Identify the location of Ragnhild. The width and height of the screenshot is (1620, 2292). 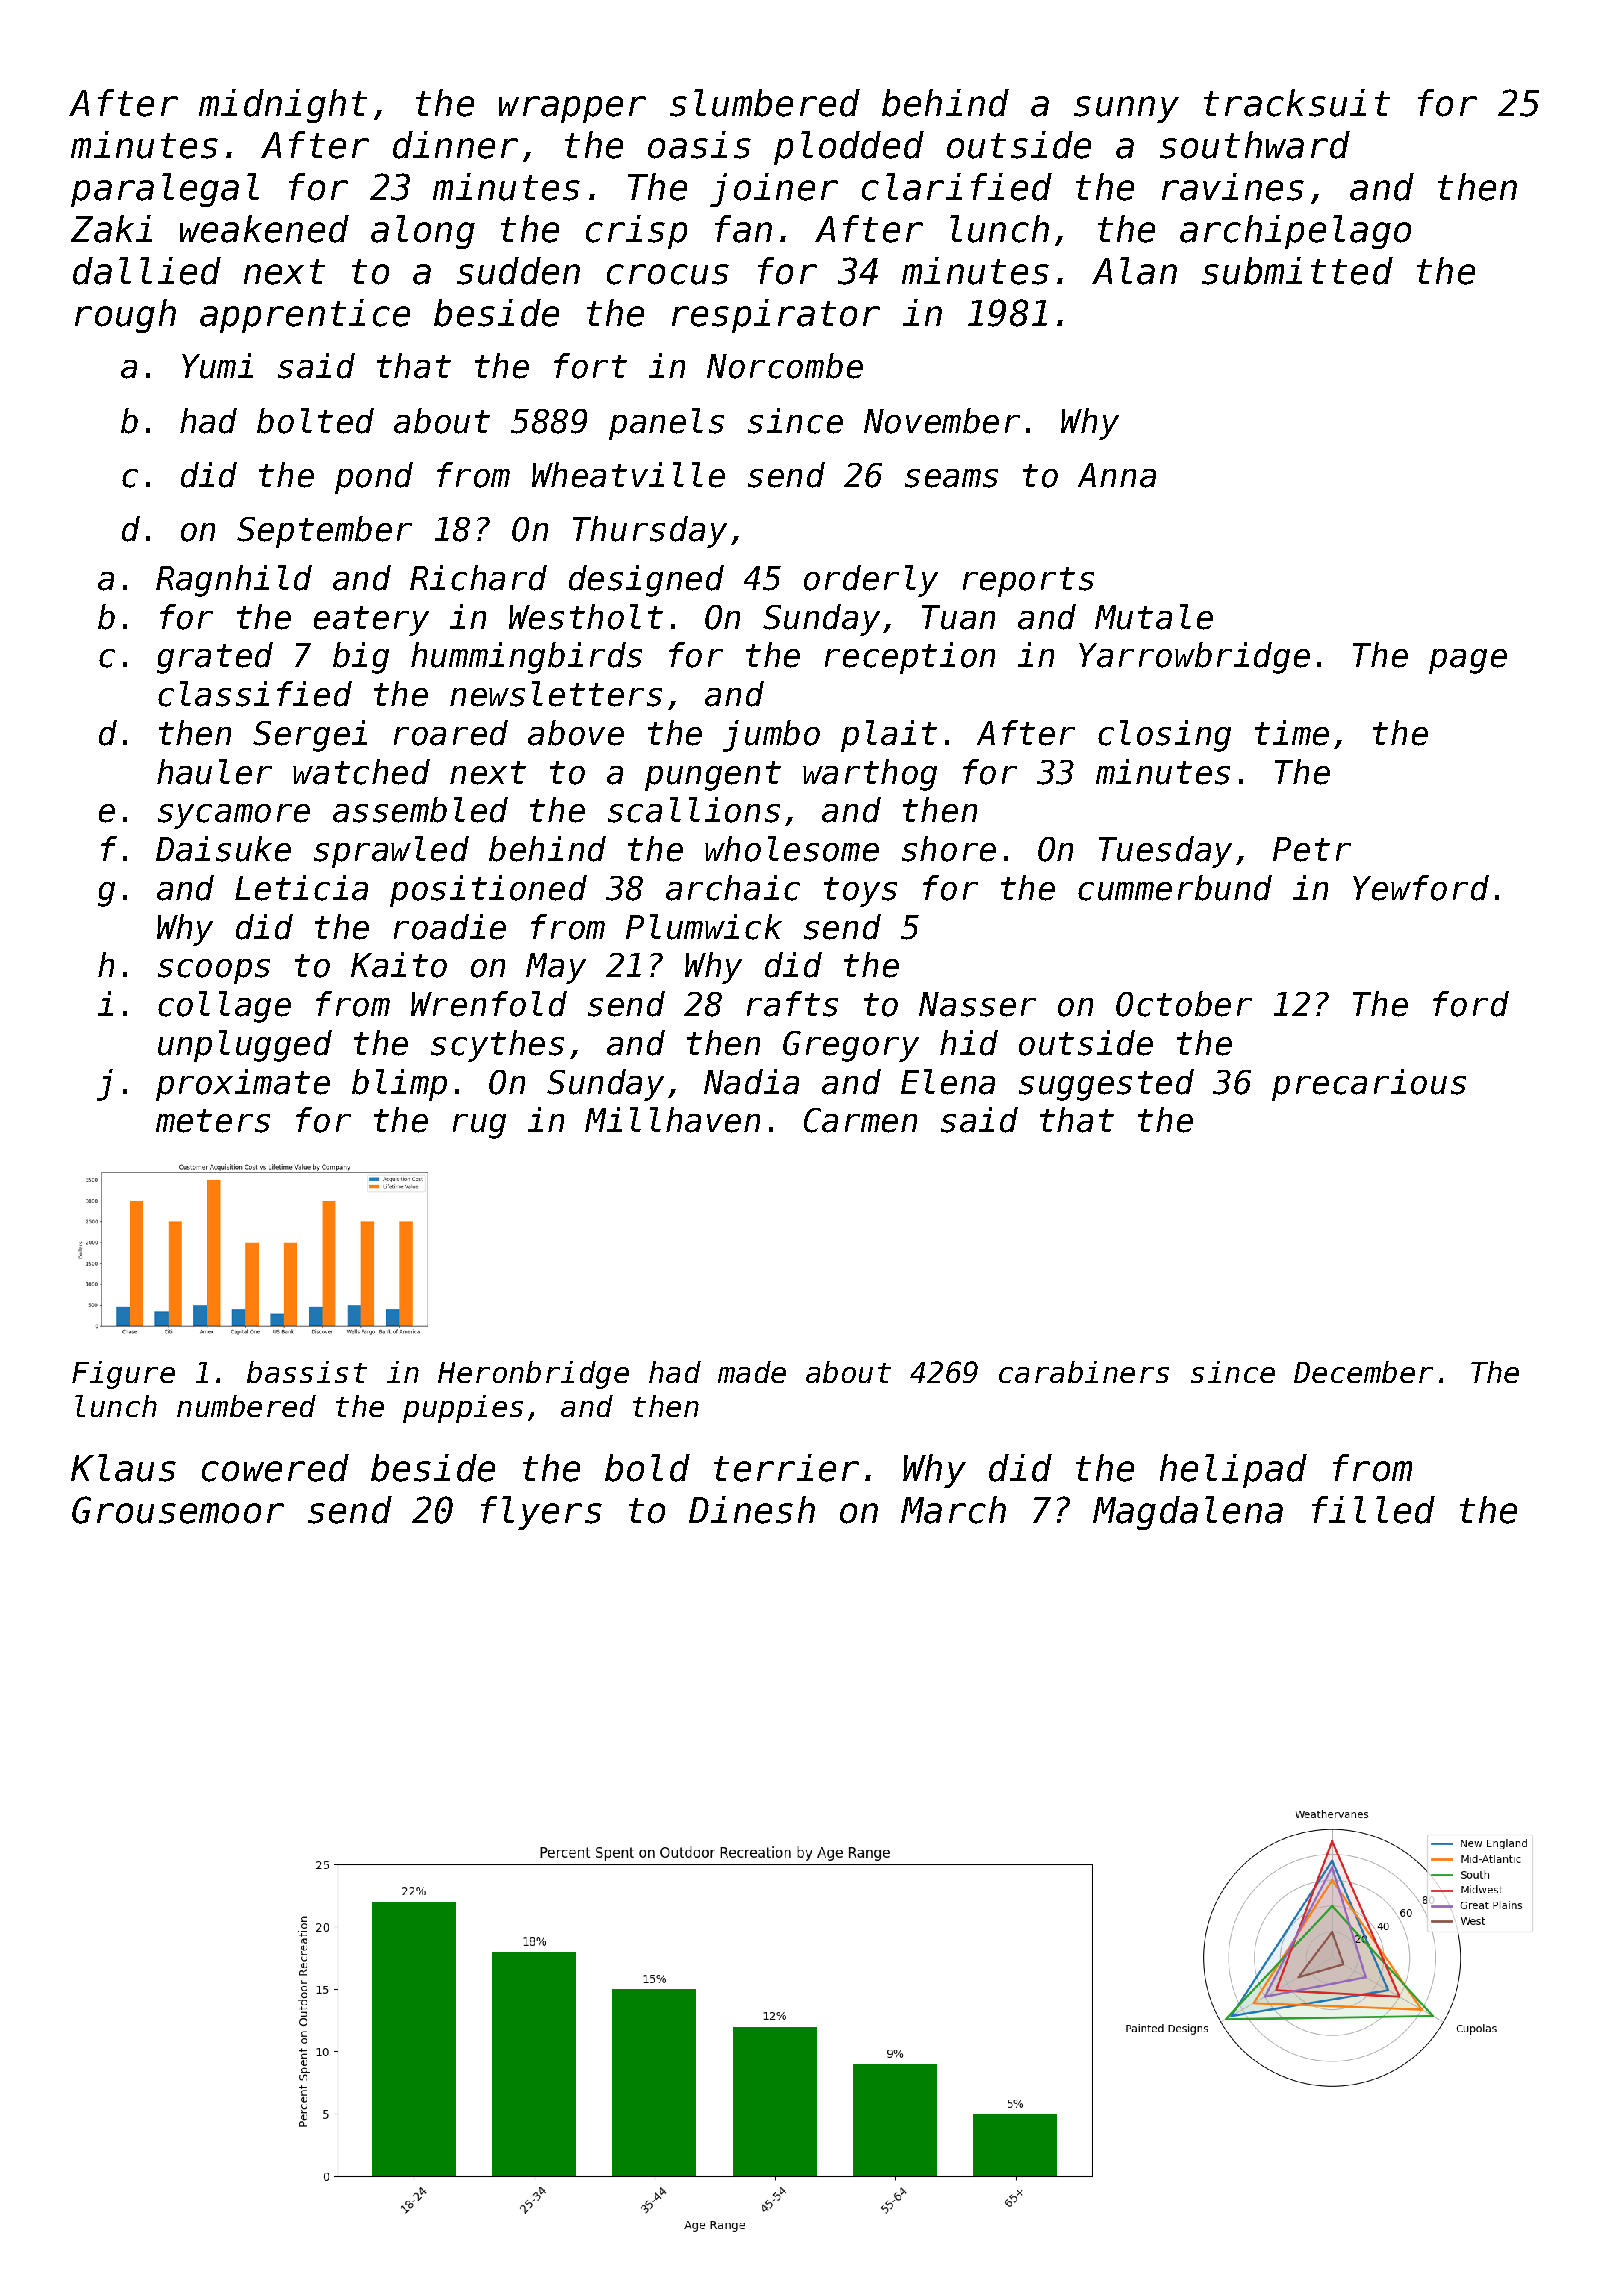
(234, 581).
